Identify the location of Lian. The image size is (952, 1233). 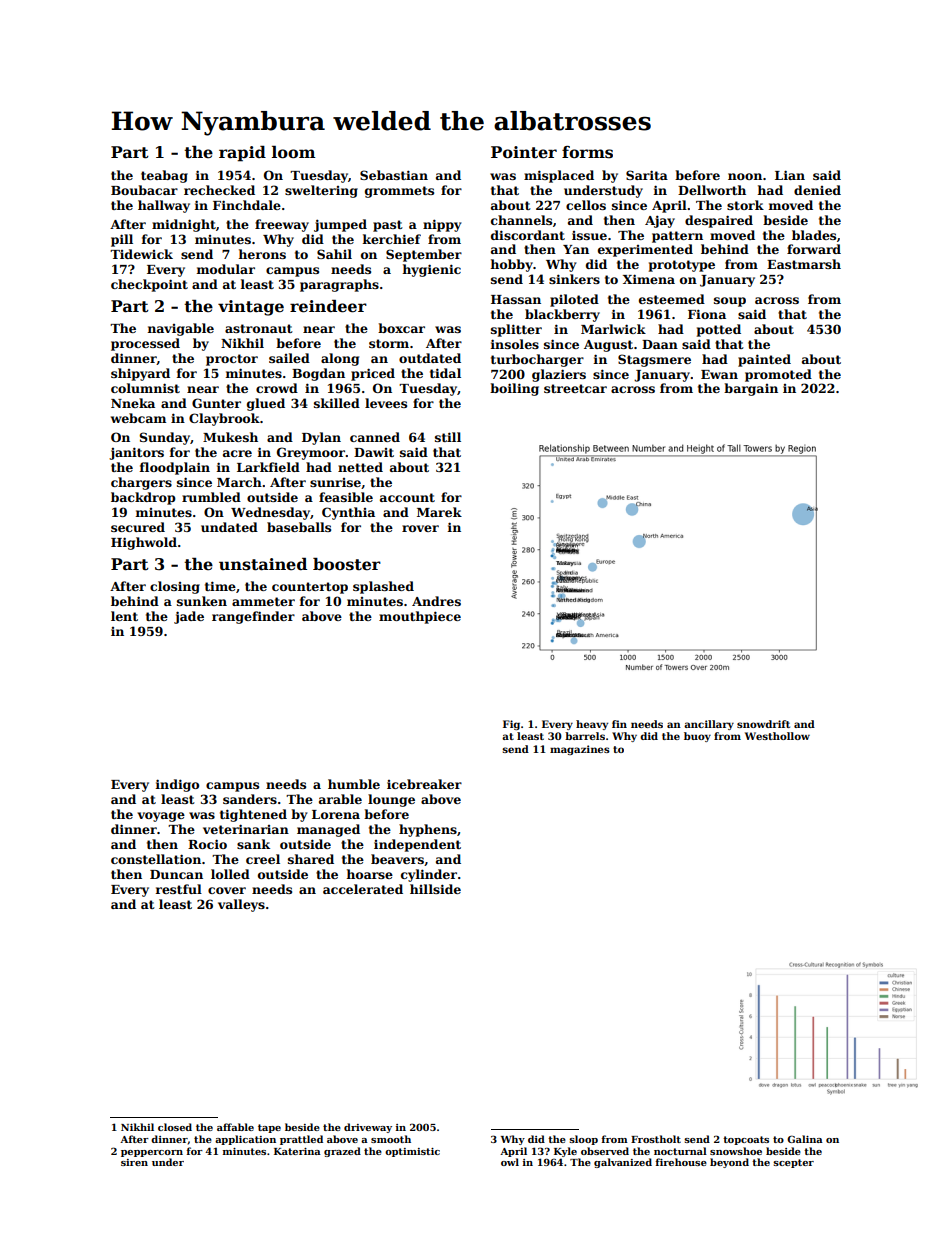
(790, 175).
